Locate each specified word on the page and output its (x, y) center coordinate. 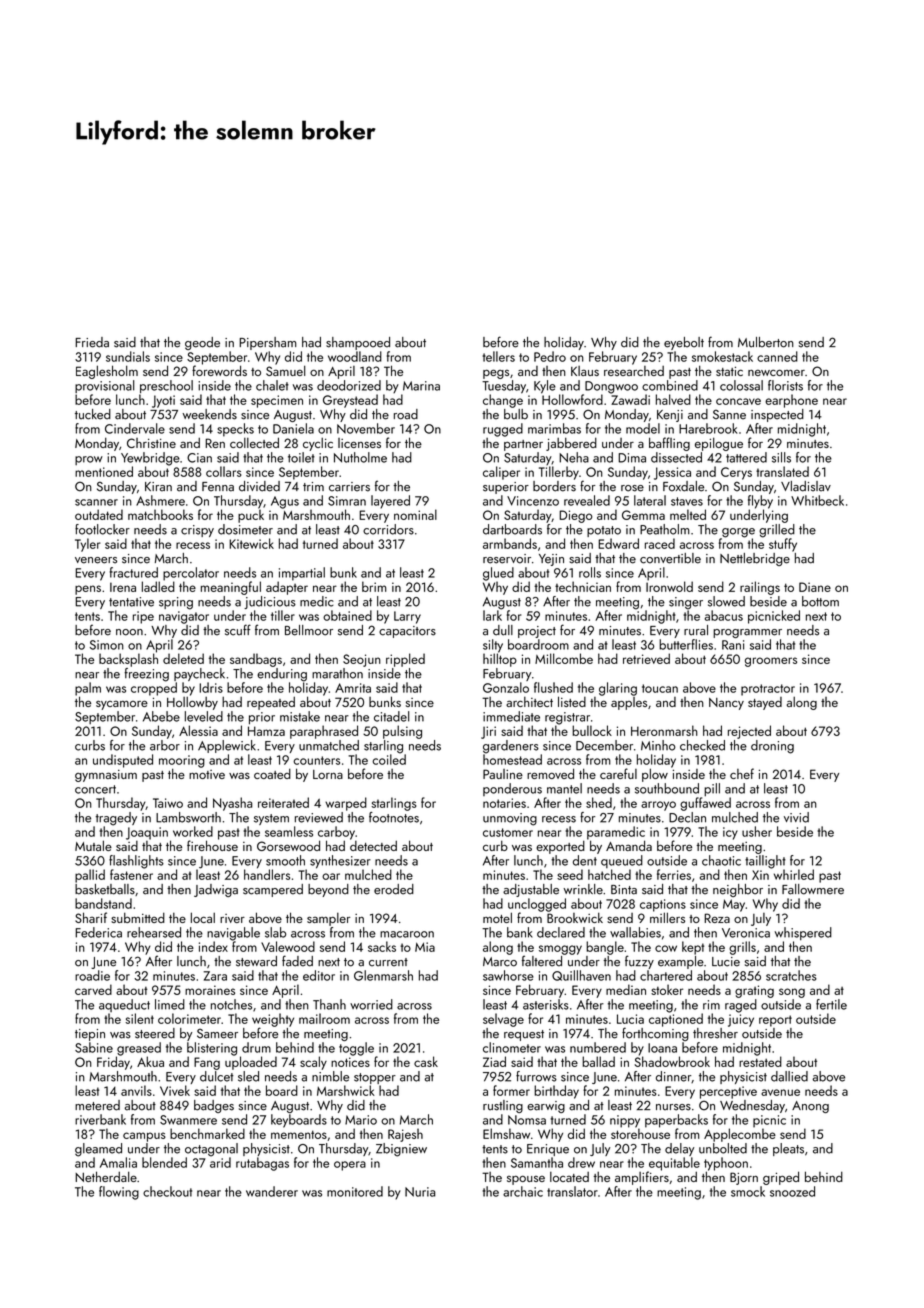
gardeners (511, 747)
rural (696, 630)
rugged (503, 430)
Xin (760, 875)
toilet (301, 457)
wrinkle (583, 889)
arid (220, 1162)
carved (93, 989)
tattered (746, 457)
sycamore (122, 705)
